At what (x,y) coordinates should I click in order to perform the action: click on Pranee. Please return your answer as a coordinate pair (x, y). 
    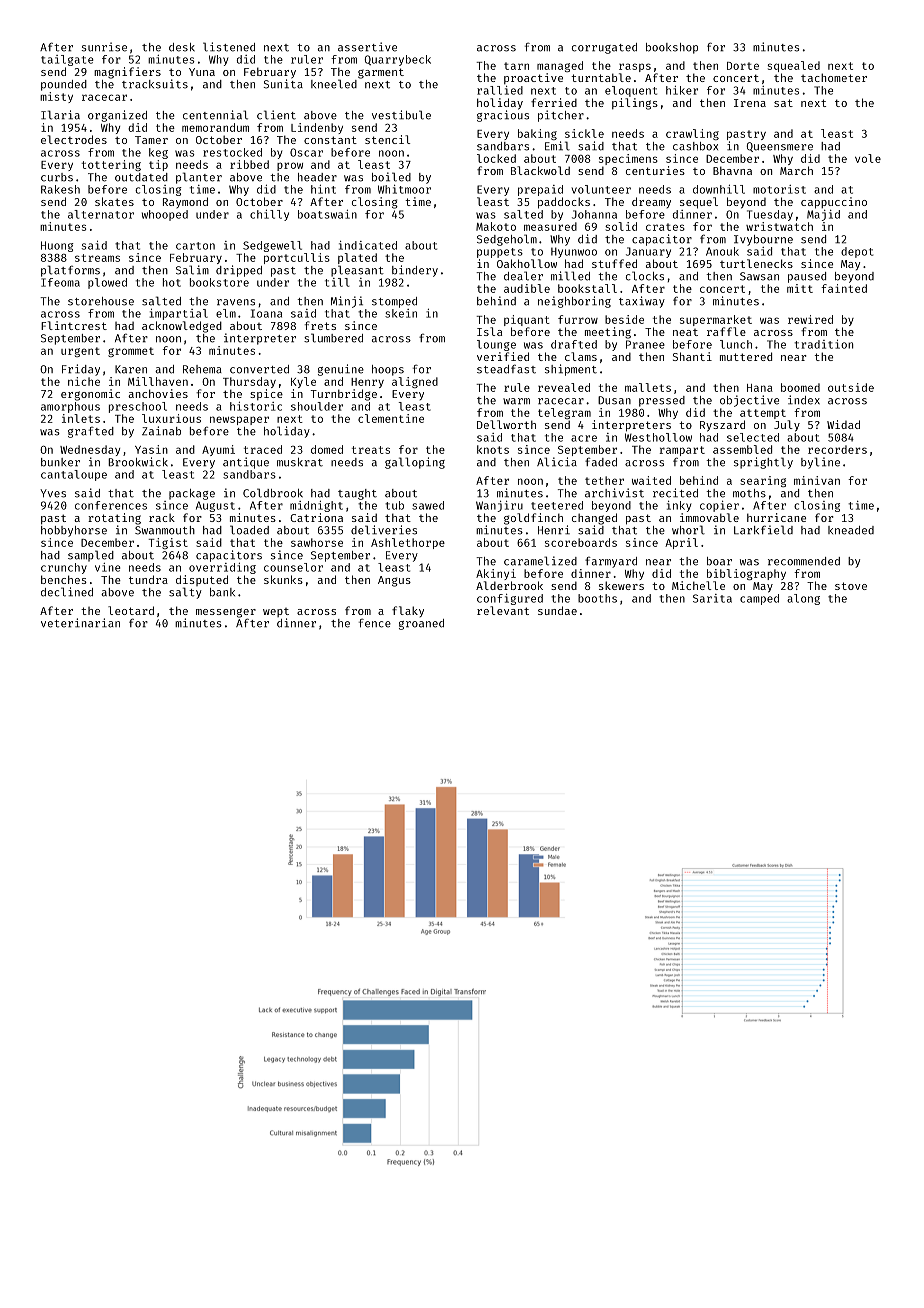
    Looking at the image, I should click on (645, 344).
